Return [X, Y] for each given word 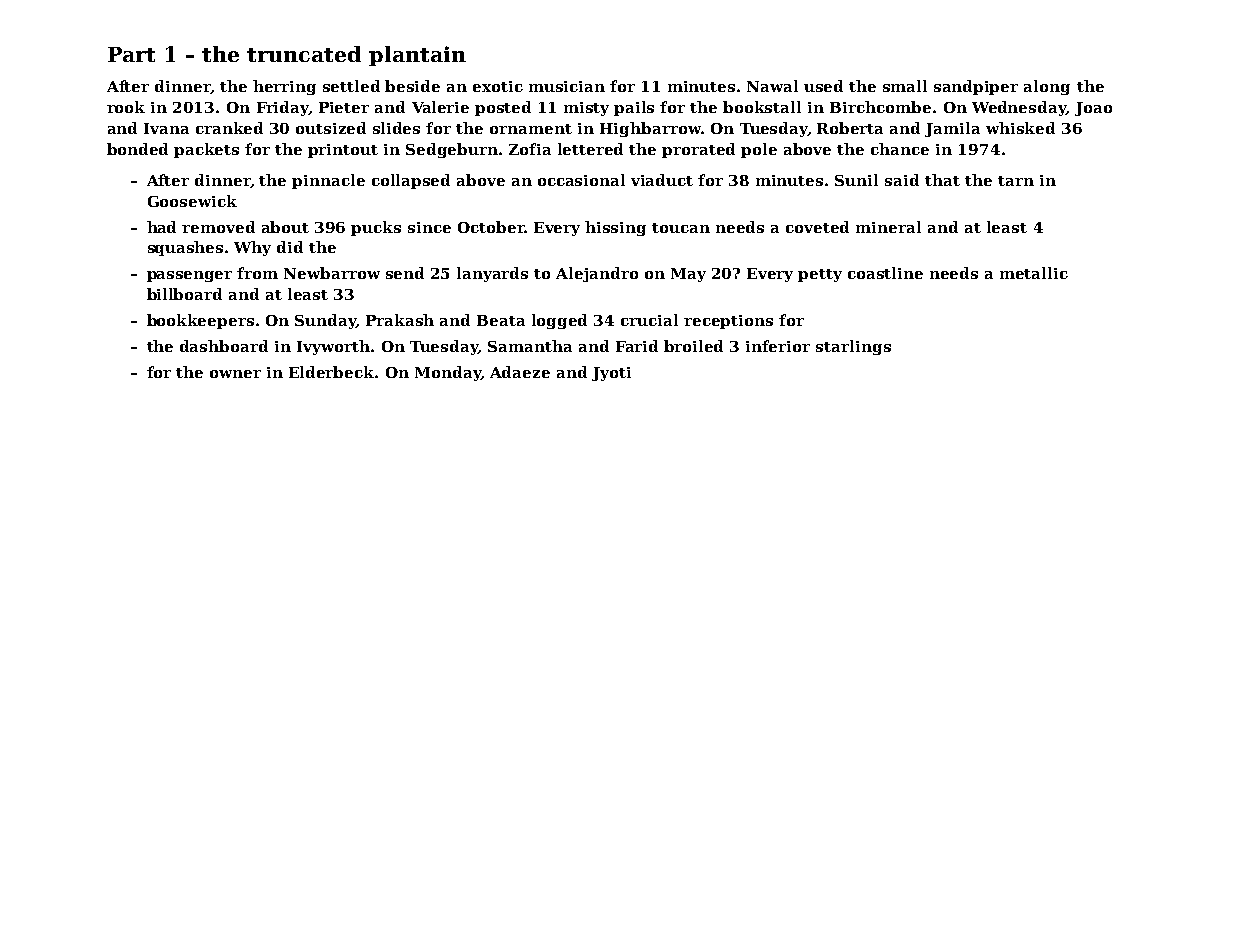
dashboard [224, 346]
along [1047, 87]
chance [900, 149]
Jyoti [611, 374]
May [688, 275]
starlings [853, 347]
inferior [778, 346]
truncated [304, 54]
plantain [417, 56]
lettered [590, 149]
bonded [137, 149]
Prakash [400, 320]
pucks [376, 228]
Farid [637, 346]
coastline [885, 273]
